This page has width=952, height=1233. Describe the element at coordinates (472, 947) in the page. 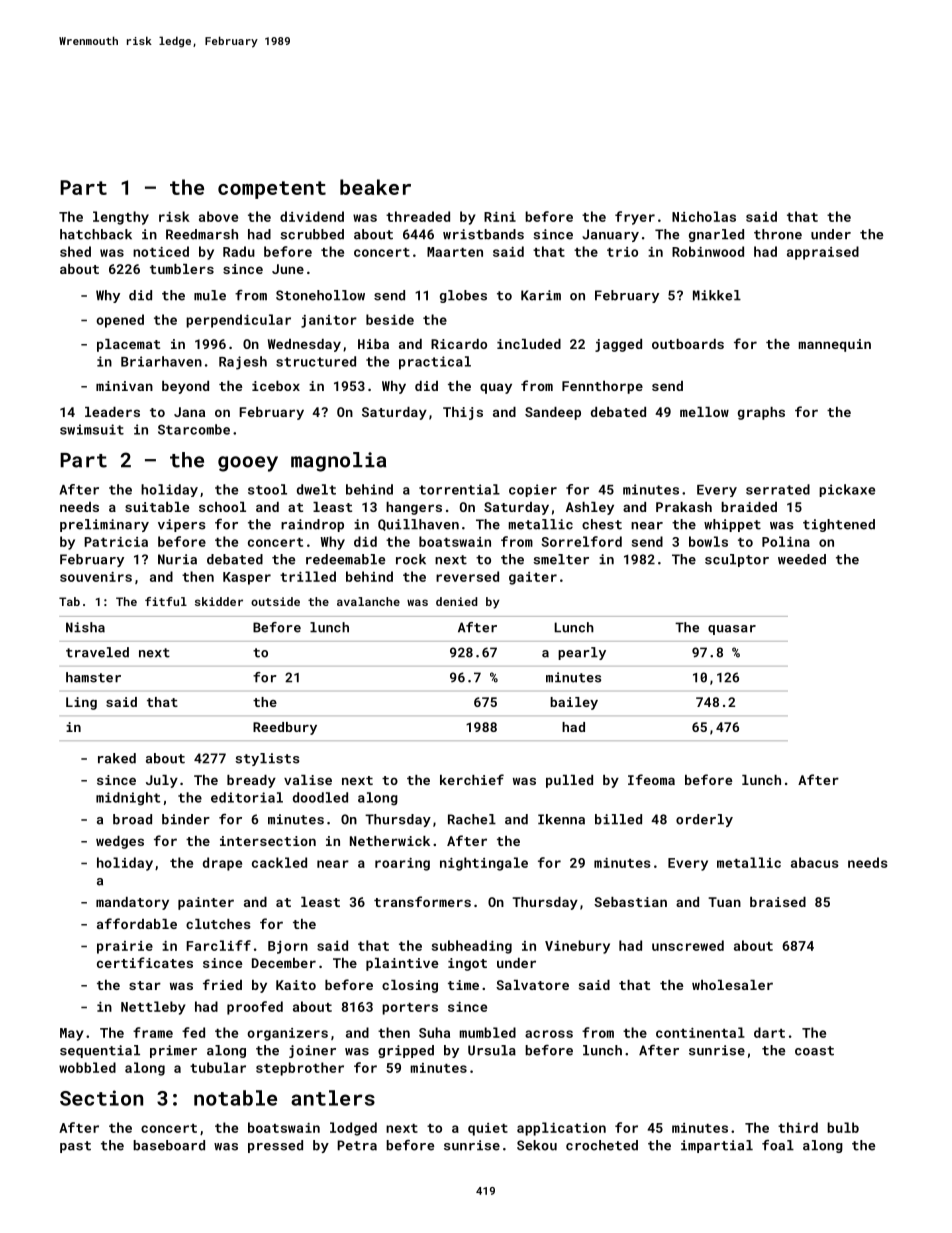

I see `subheading` at that location.
